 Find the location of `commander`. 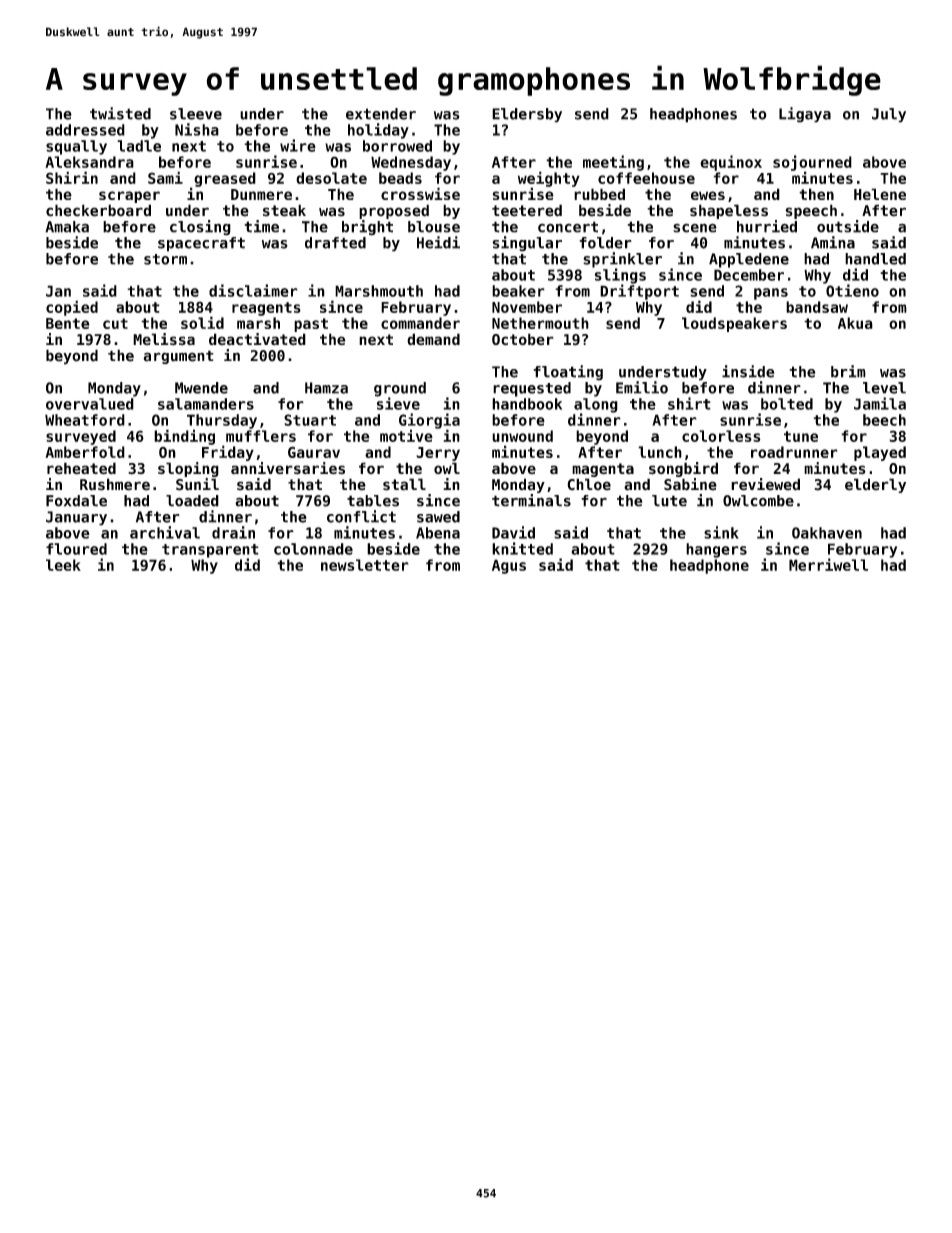

commander is located at coordinates (420, 323).
